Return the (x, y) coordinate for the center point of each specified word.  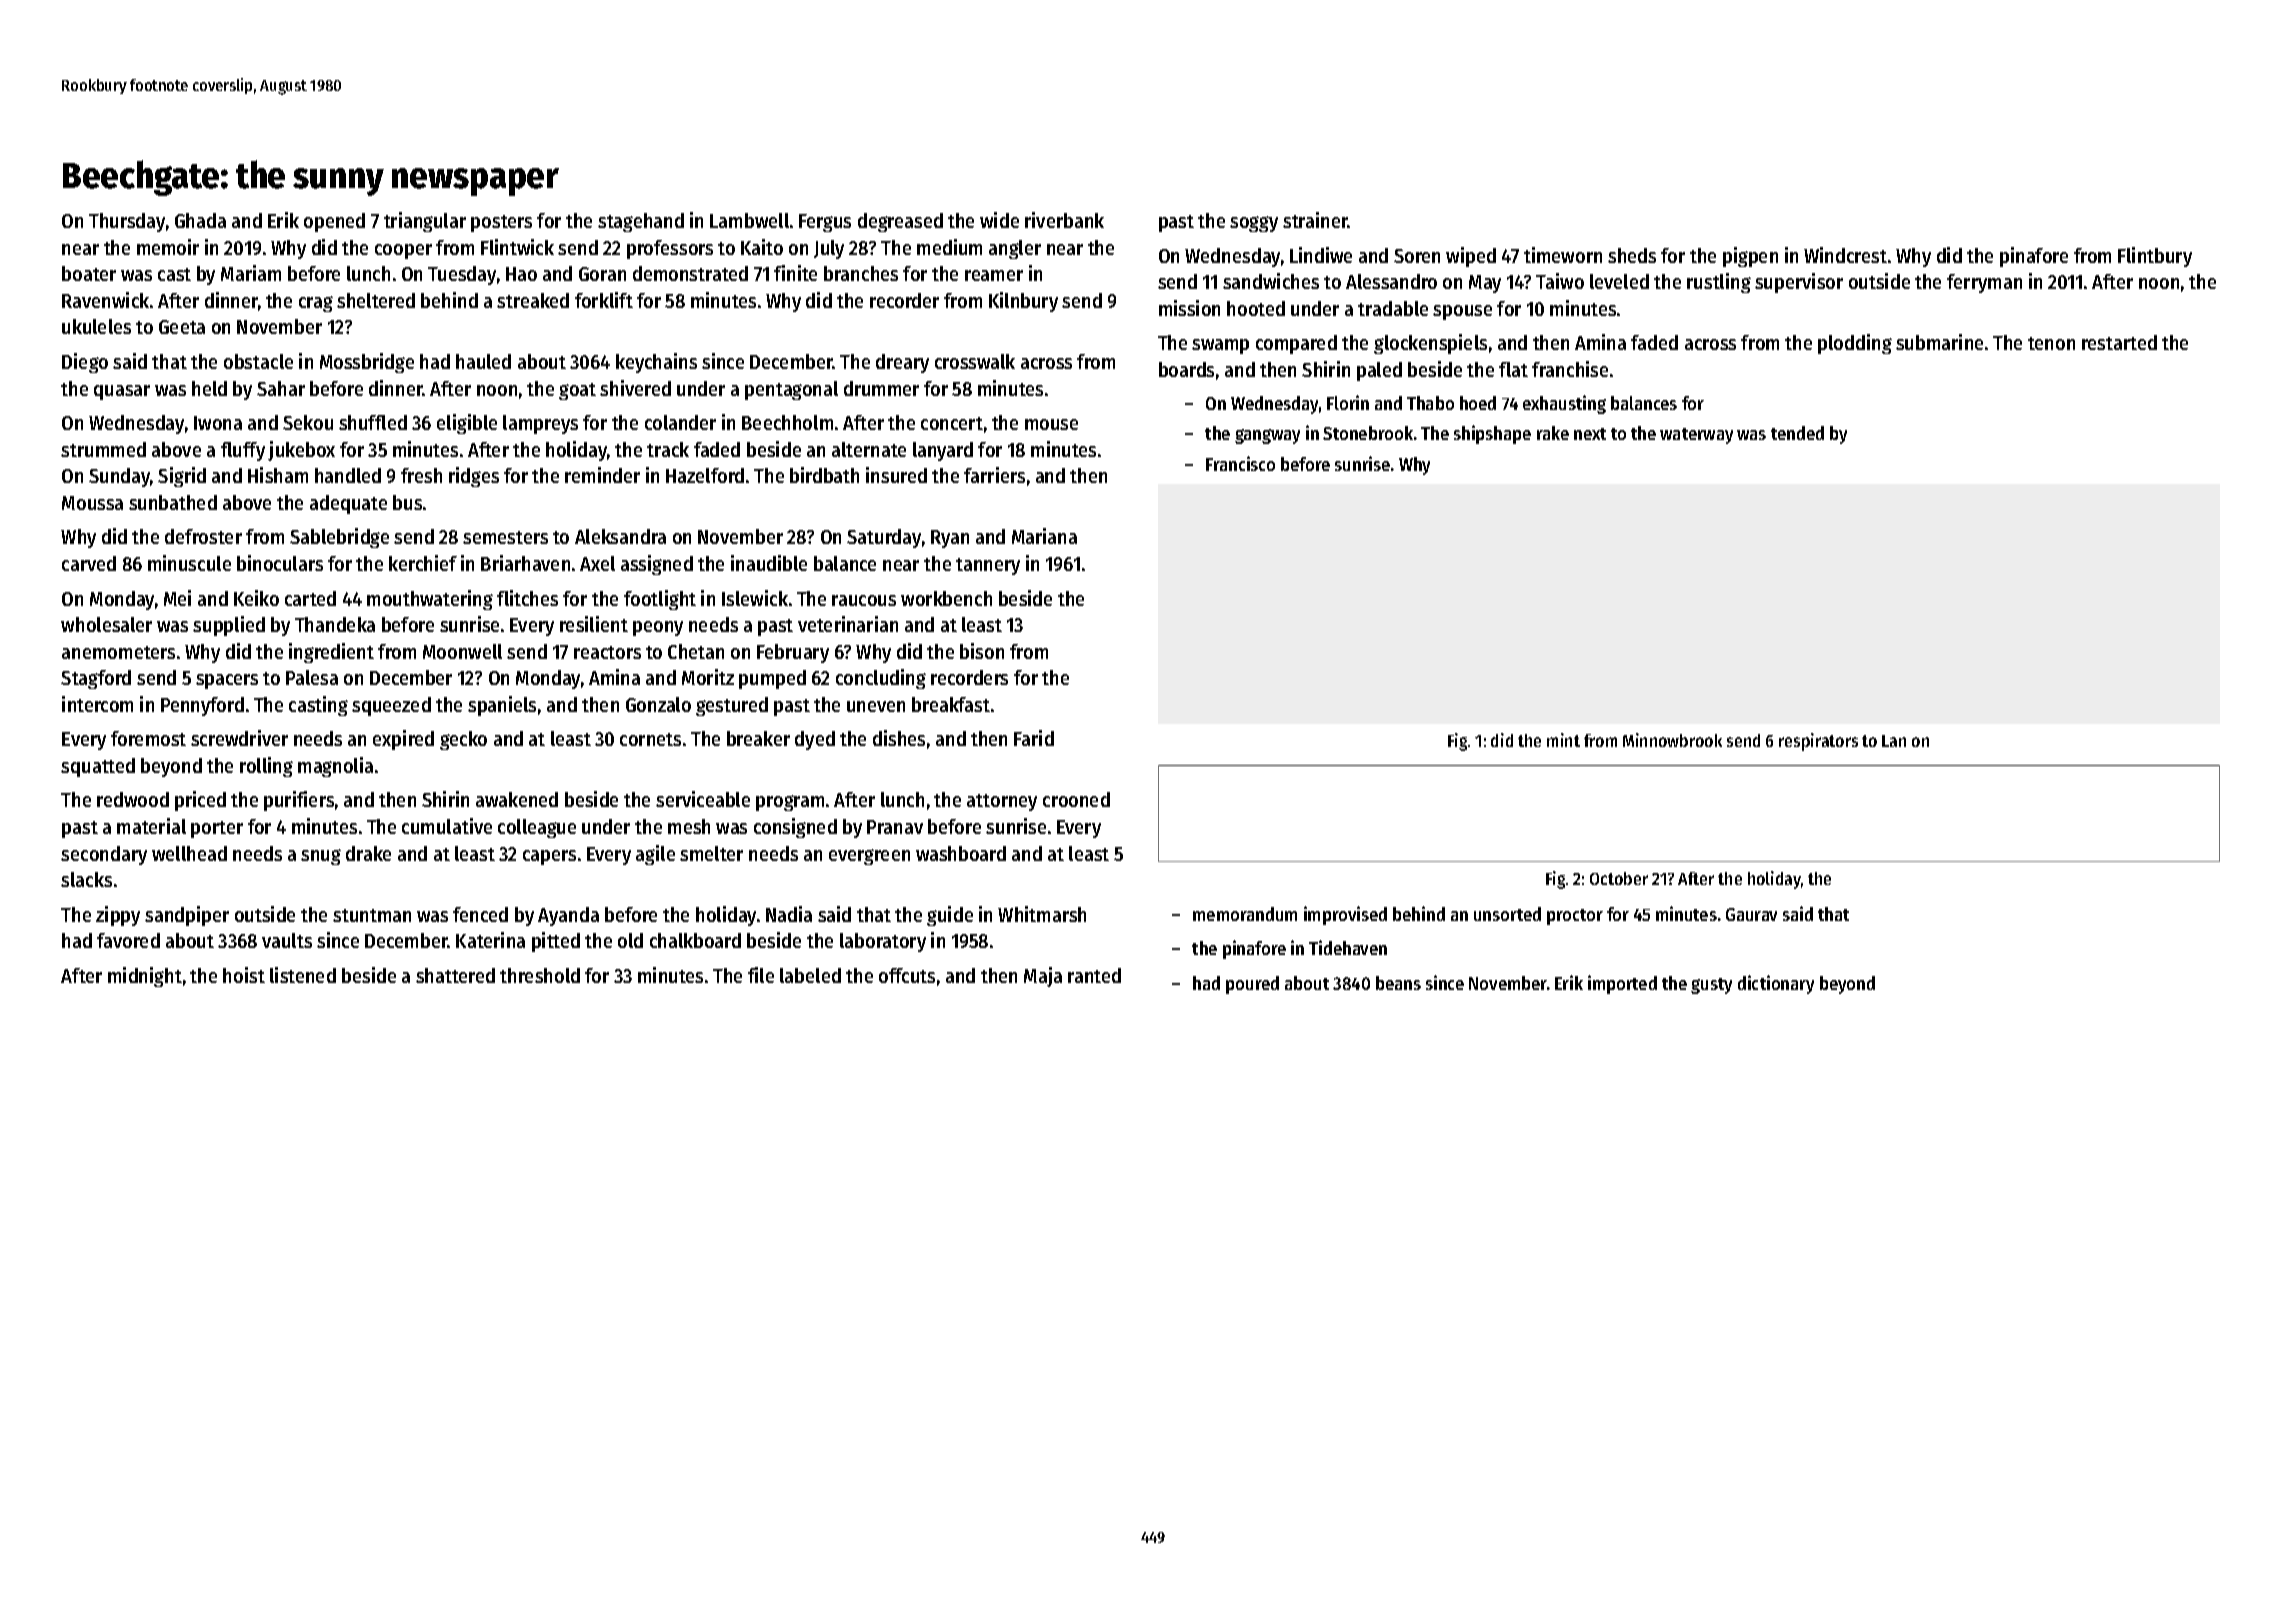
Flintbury (2155, 257)
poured (1252, 985)
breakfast (951, 704)
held (209, 388)
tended (1797, 433)
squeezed (391, 706)
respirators (1818, 742)
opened (334, 222)
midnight (145, 977)
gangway (1267, 436)
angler (1015, 249)
